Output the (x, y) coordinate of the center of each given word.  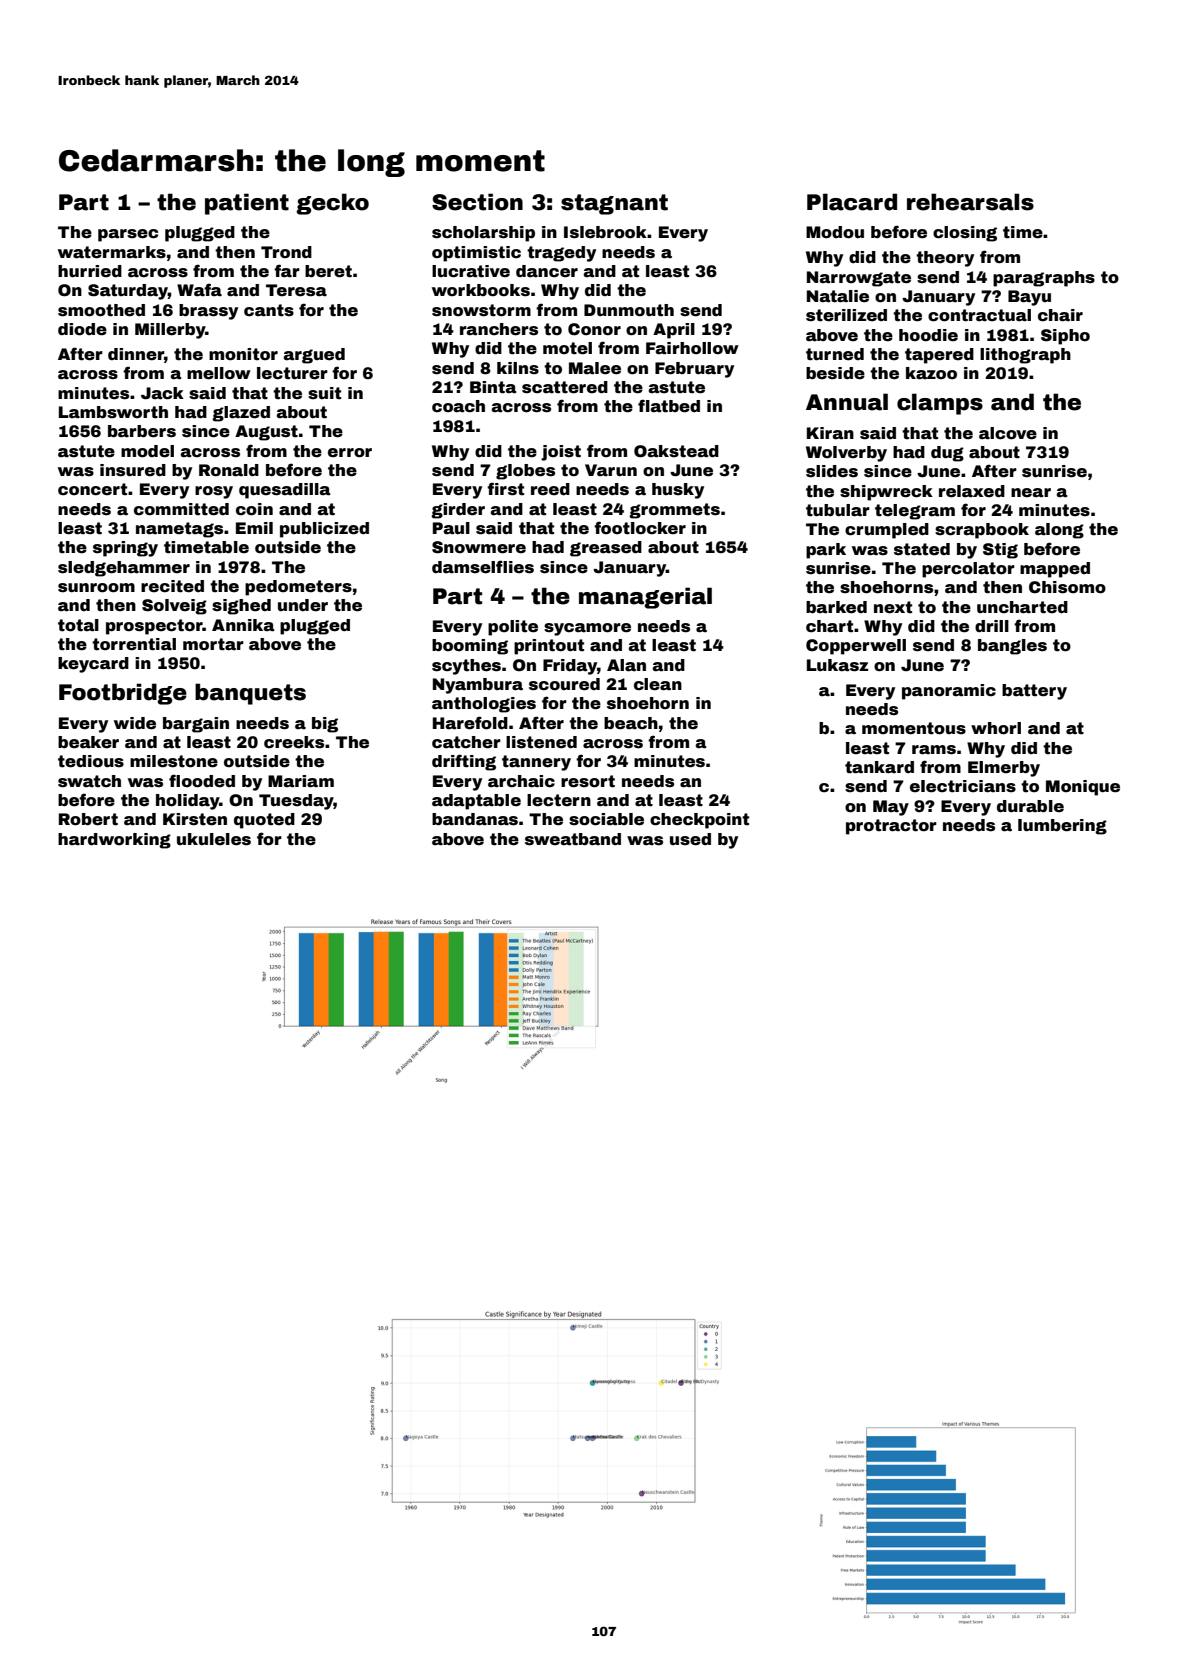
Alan (626, 665)
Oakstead (676, 451)
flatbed (669, 406)
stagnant (614, 204)
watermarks (112, 252)
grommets (674, 511)
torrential (134, 644)
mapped (1055, 570)
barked (836, 607)
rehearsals (970, 202)
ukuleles (214, 839)
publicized (324, 530)
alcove (1008, 433)
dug (947, 454)
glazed (241, 414)
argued (314, 356)
